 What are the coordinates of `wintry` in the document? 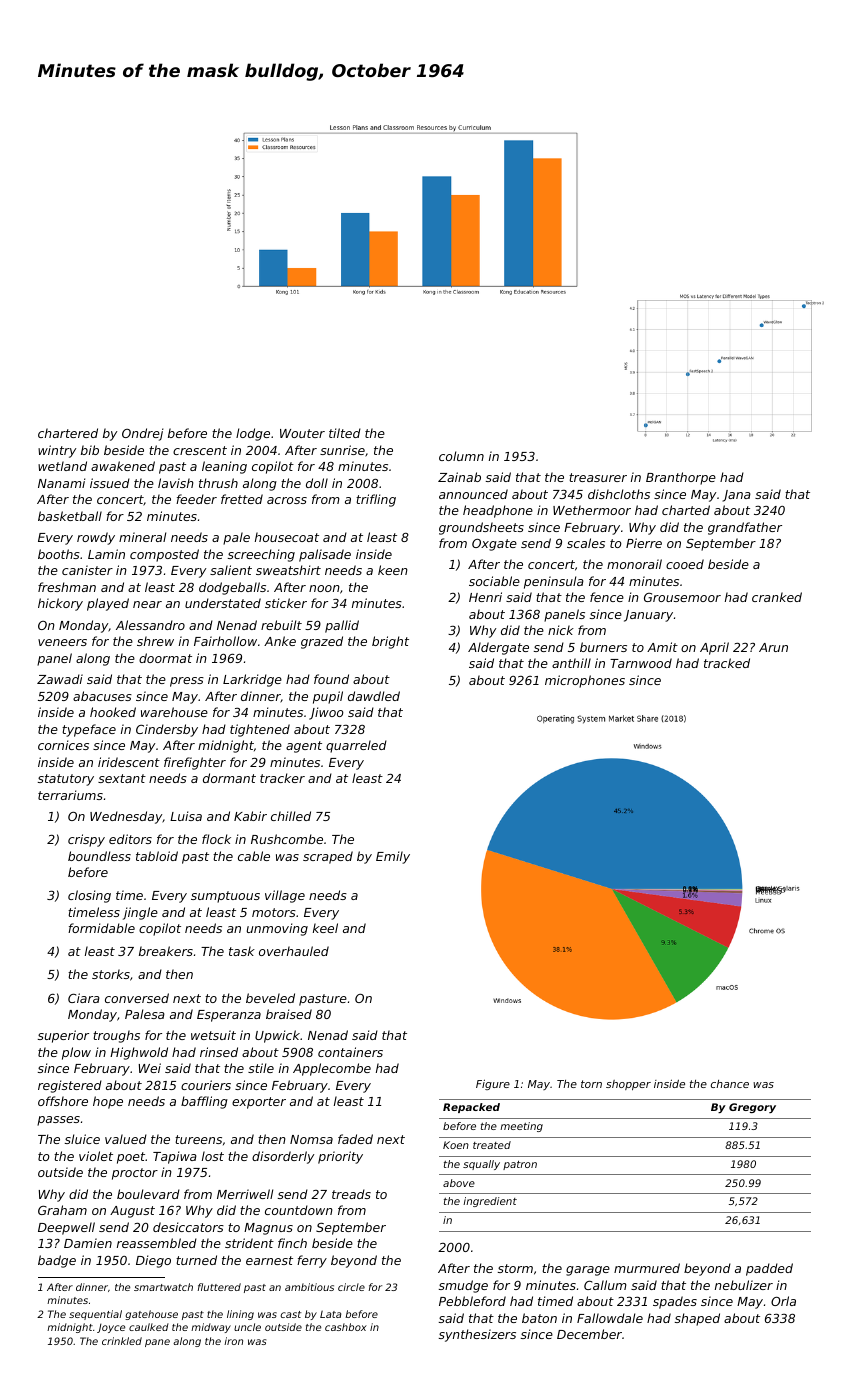 It's located at (57, 451).
